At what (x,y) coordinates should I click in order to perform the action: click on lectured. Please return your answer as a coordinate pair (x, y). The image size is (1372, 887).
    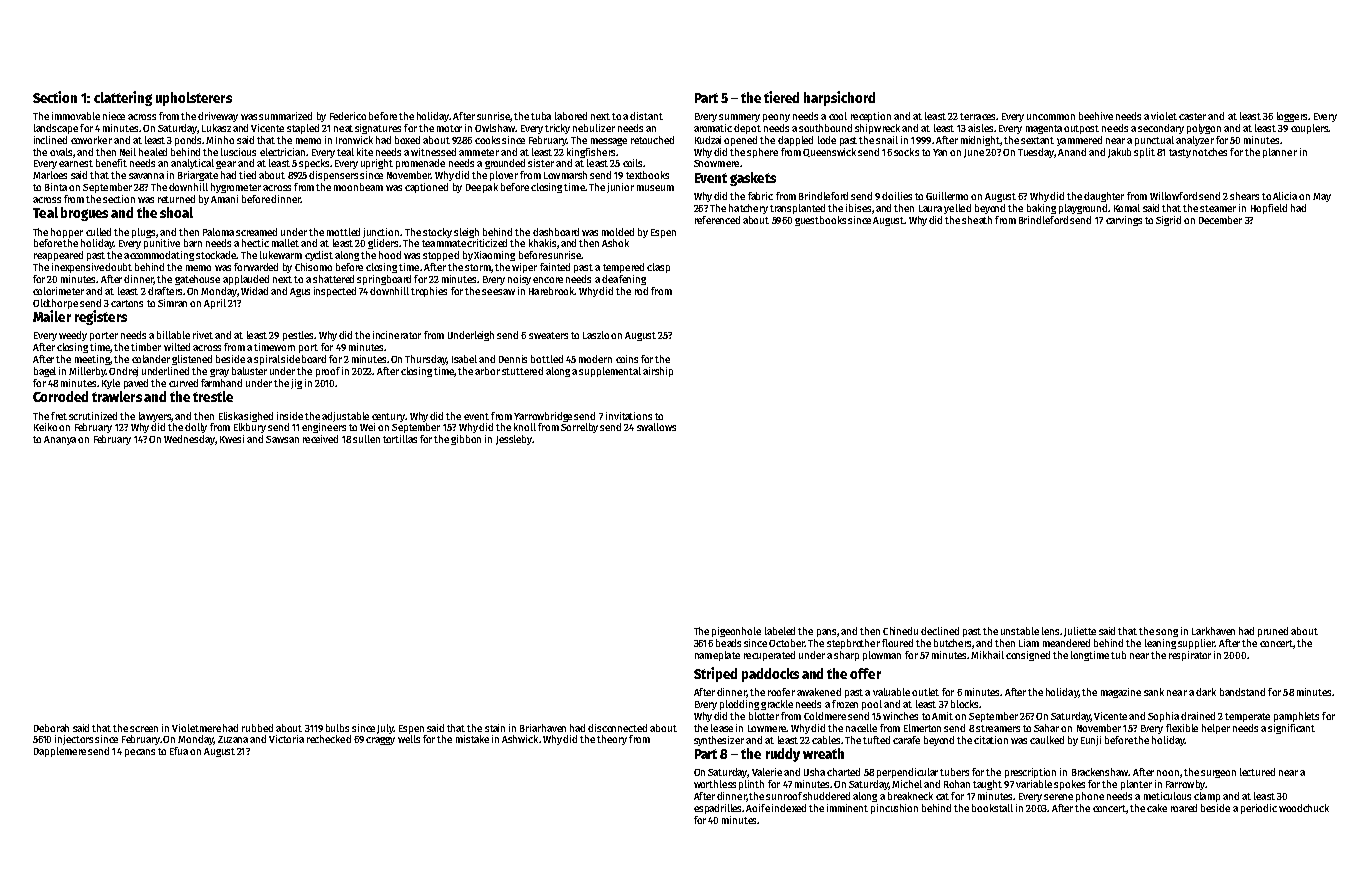
    Looking at the image, I should click on (1257, 772).
